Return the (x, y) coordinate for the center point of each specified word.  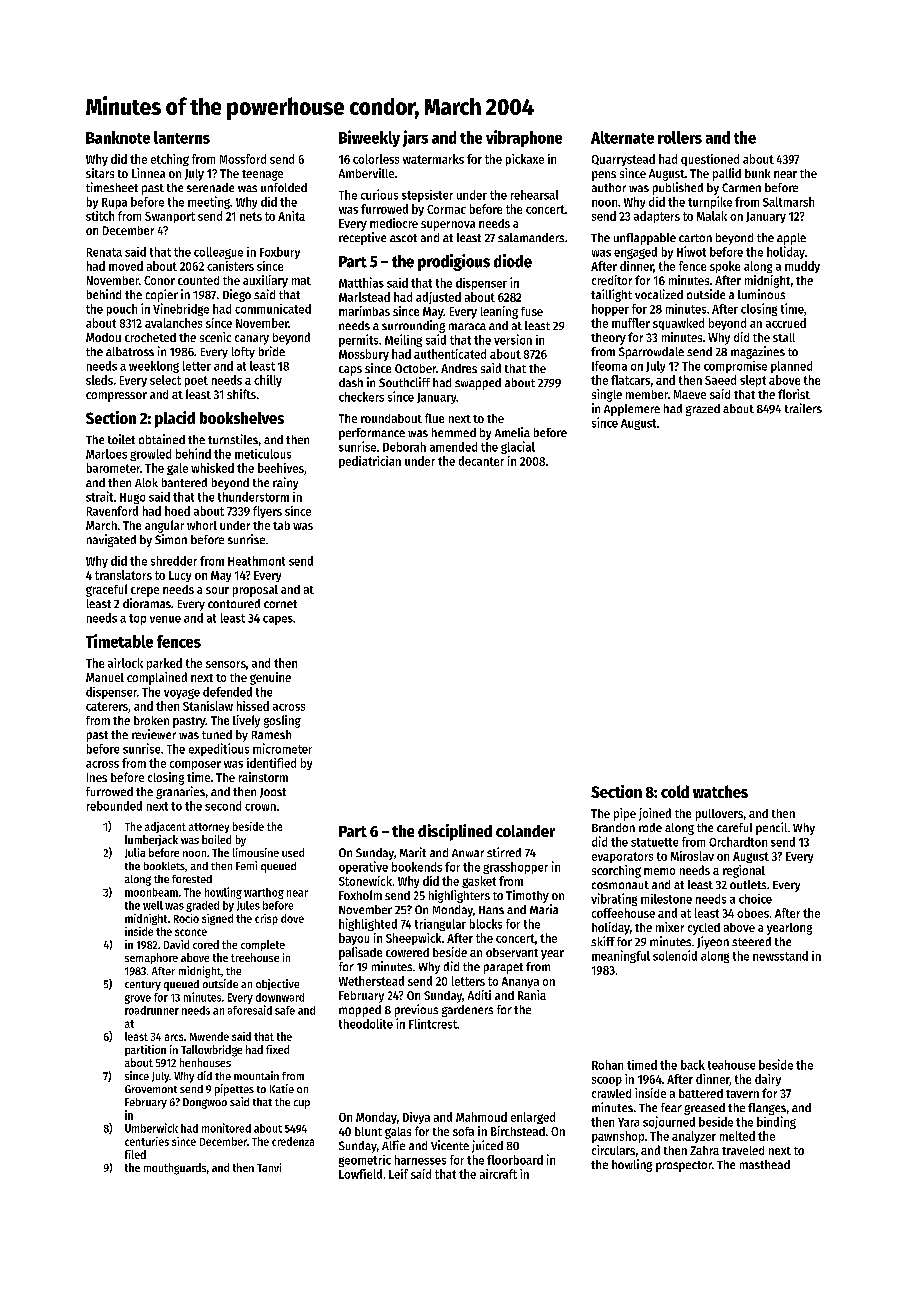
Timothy (527, 896)
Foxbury (280, 253)
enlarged (533, 1118)
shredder (174, 561)
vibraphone (524, 138)
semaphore (151, 958)
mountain (256, 1075)
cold (675, 791)
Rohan (607, 1065)
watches (720, 791)
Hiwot (691, 251)
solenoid (675, 955)
